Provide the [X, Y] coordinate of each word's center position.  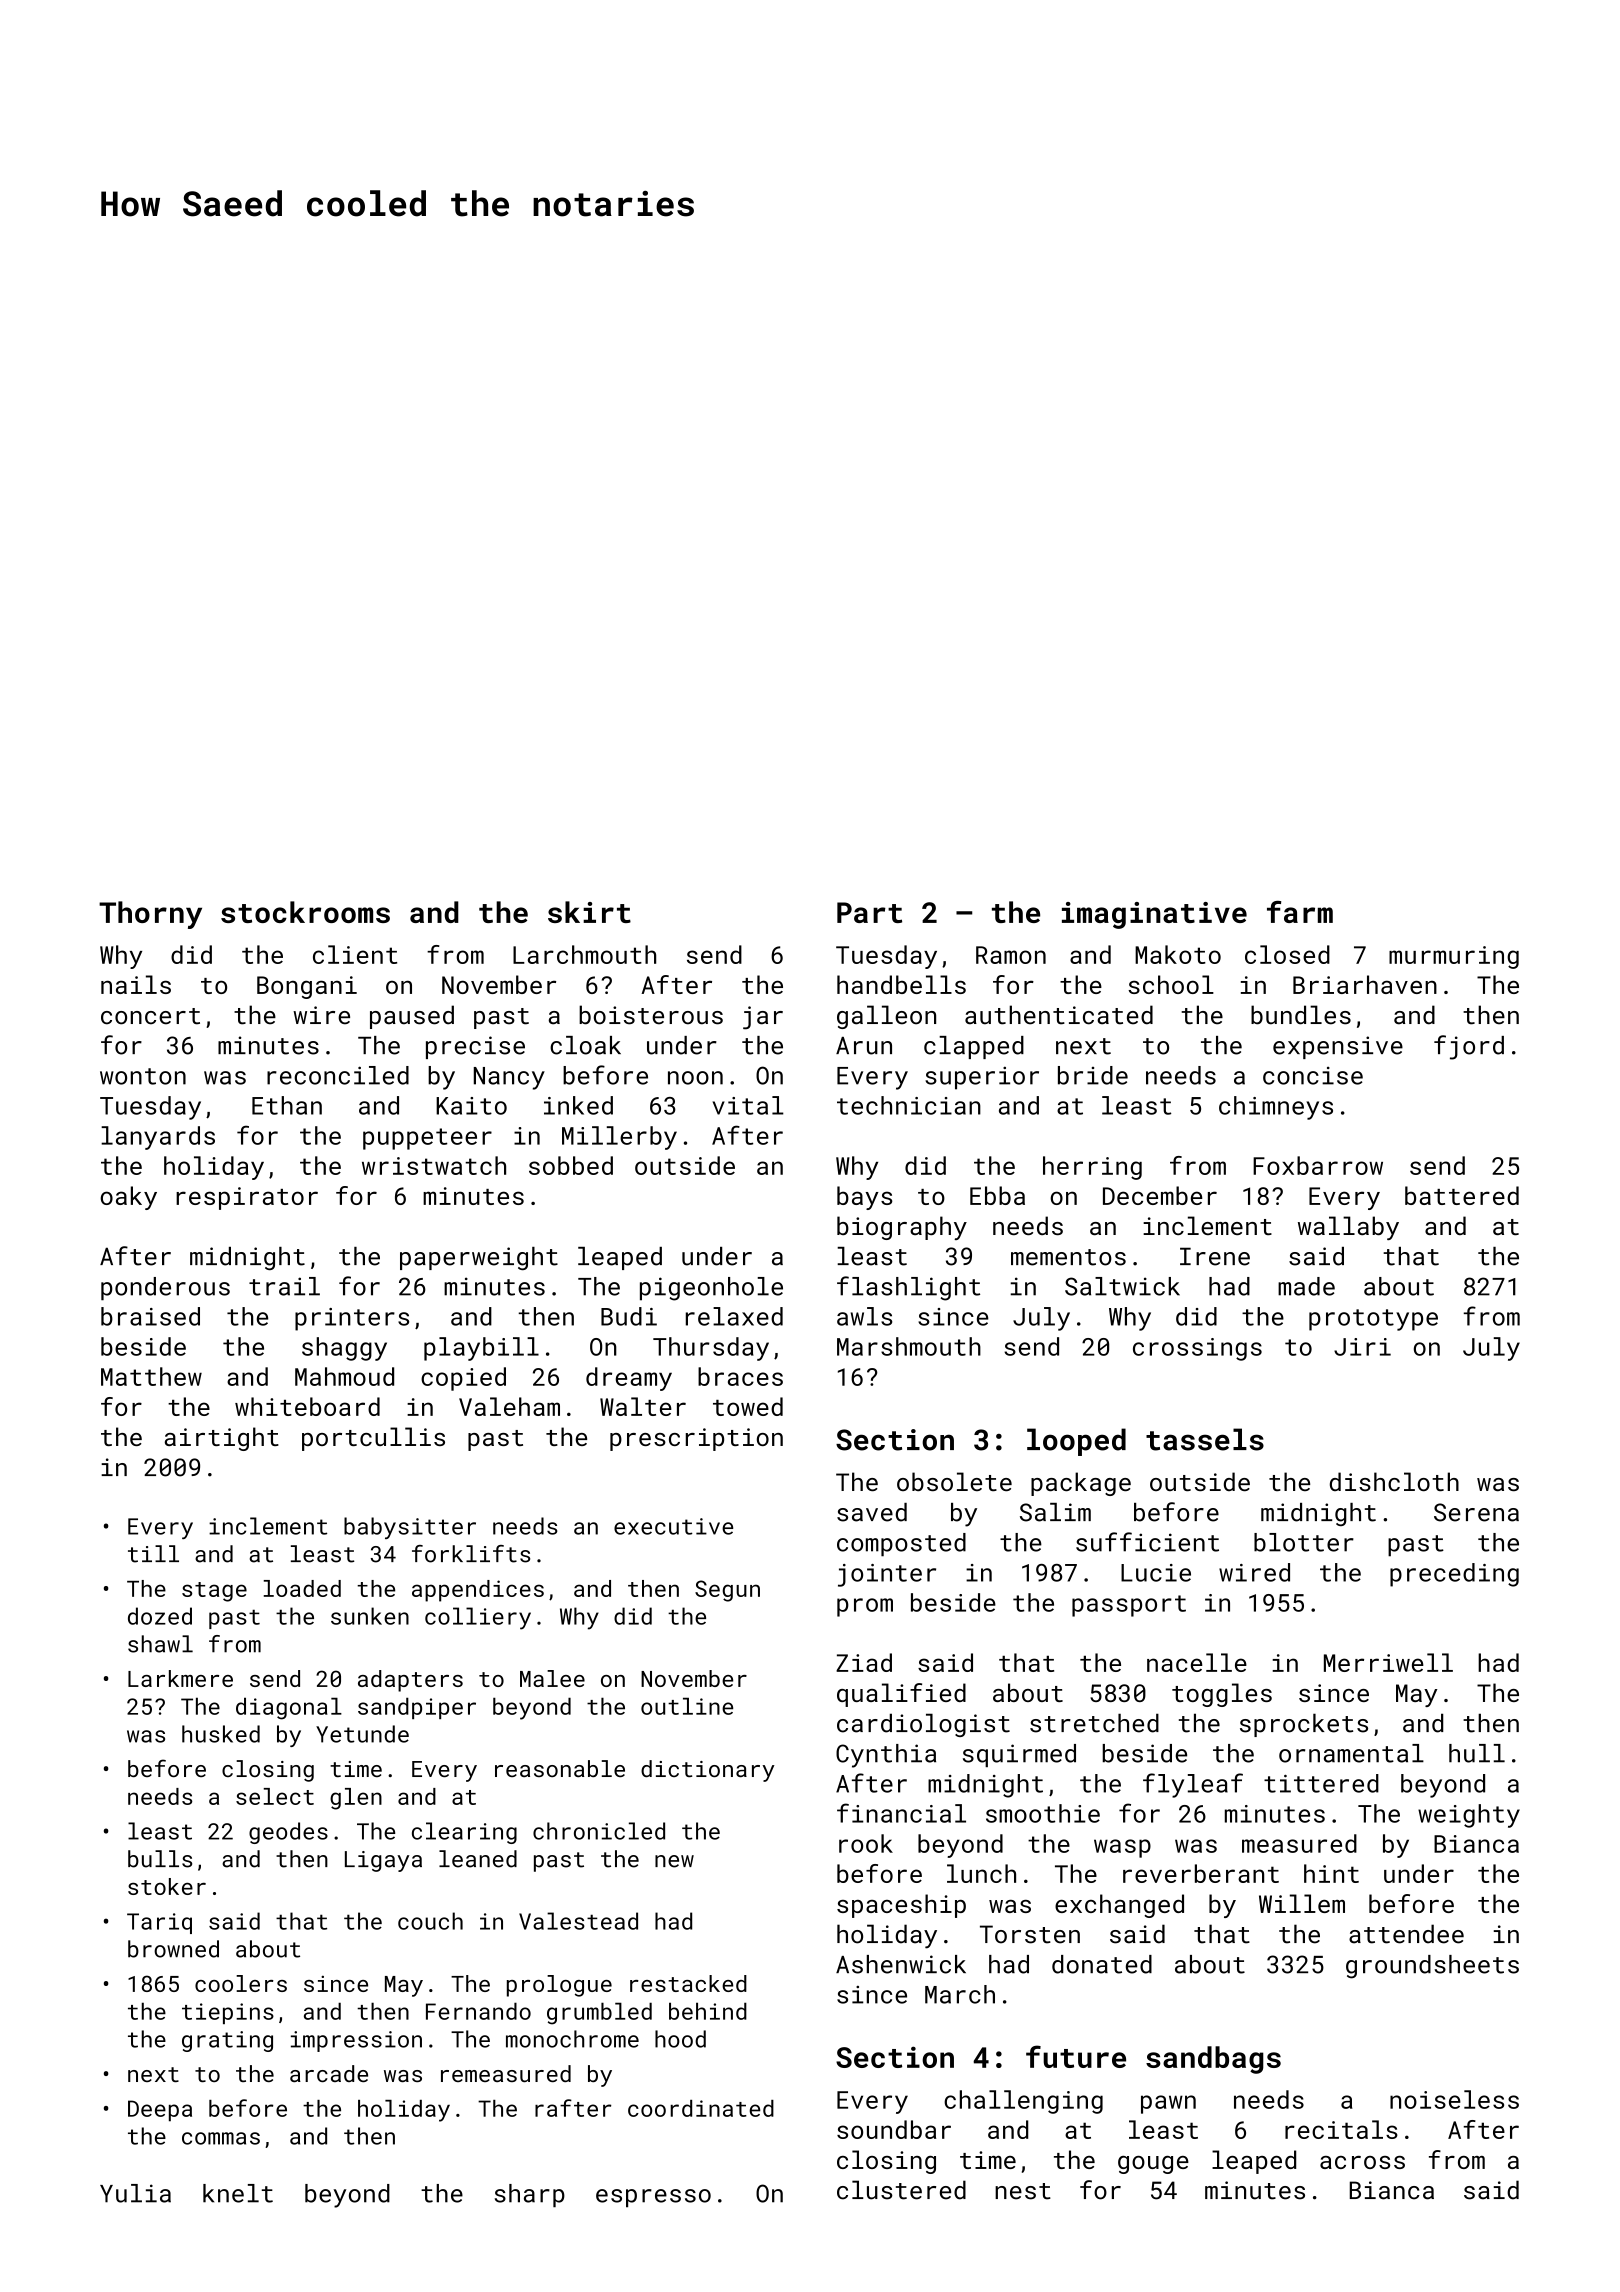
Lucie [1156, 1573]
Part [869, 912]
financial [901, 1813]
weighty [1469, 1816]
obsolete [954, 1481]
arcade [329, 2073]
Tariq [159, 1923]
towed [748, 1406]
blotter [1304, 1542]
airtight [222, 1439]
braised [150, 1316]
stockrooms [305, 912]
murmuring [1454, 957]
